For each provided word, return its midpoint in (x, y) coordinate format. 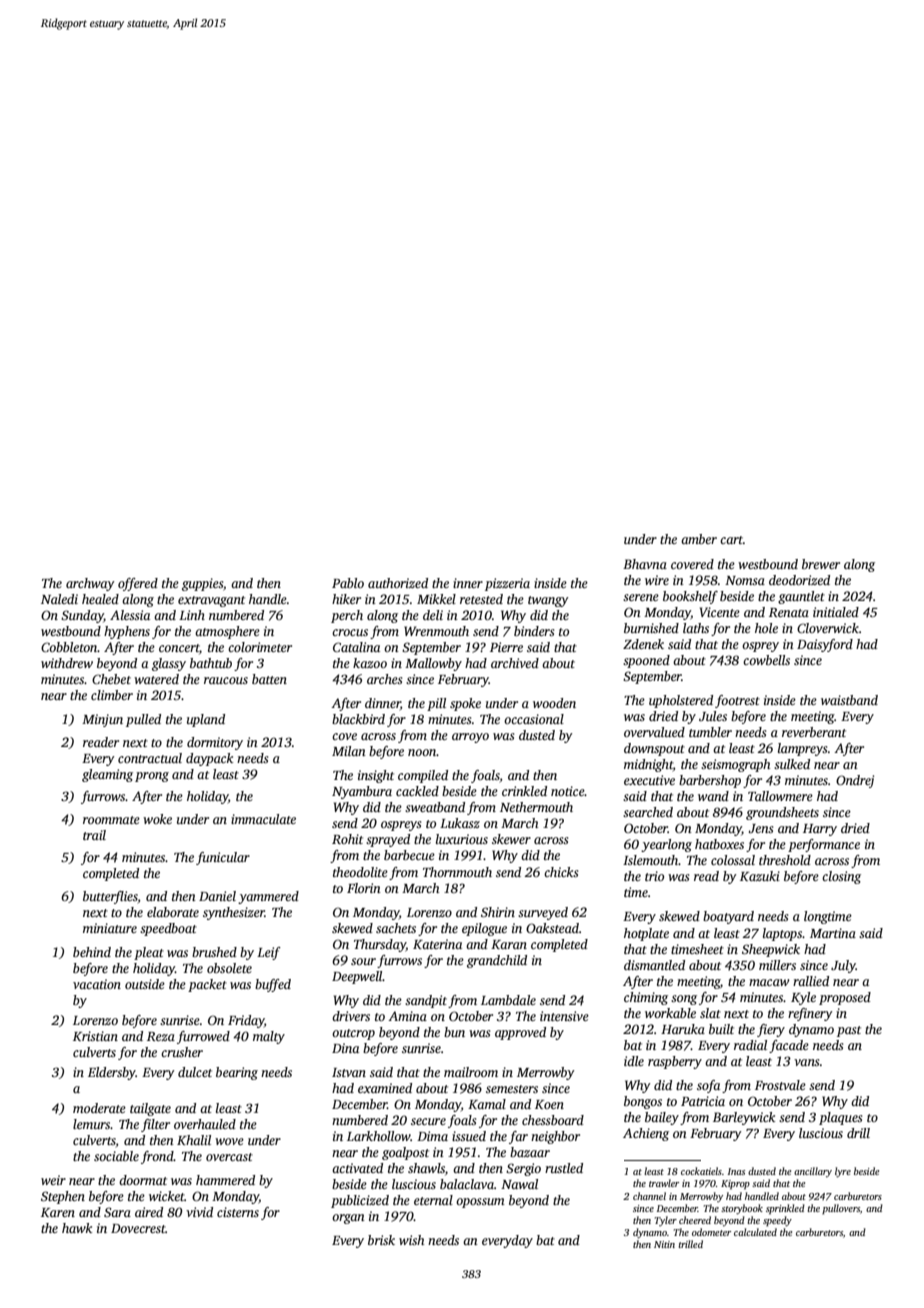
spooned (646, 661)
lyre (843, 1172)
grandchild (497, 961)
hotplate (646, 934)
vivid (199, 1212)
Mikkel (436, 599)
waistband (849, 700)
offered (138, 584)
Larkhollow (379, 1136)
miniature (110, 928)
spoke (465, 704)
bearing (237, 1073)
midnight (648, 765)
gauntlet (801, 597)
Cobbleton (69, 647)
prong (152, 777)
